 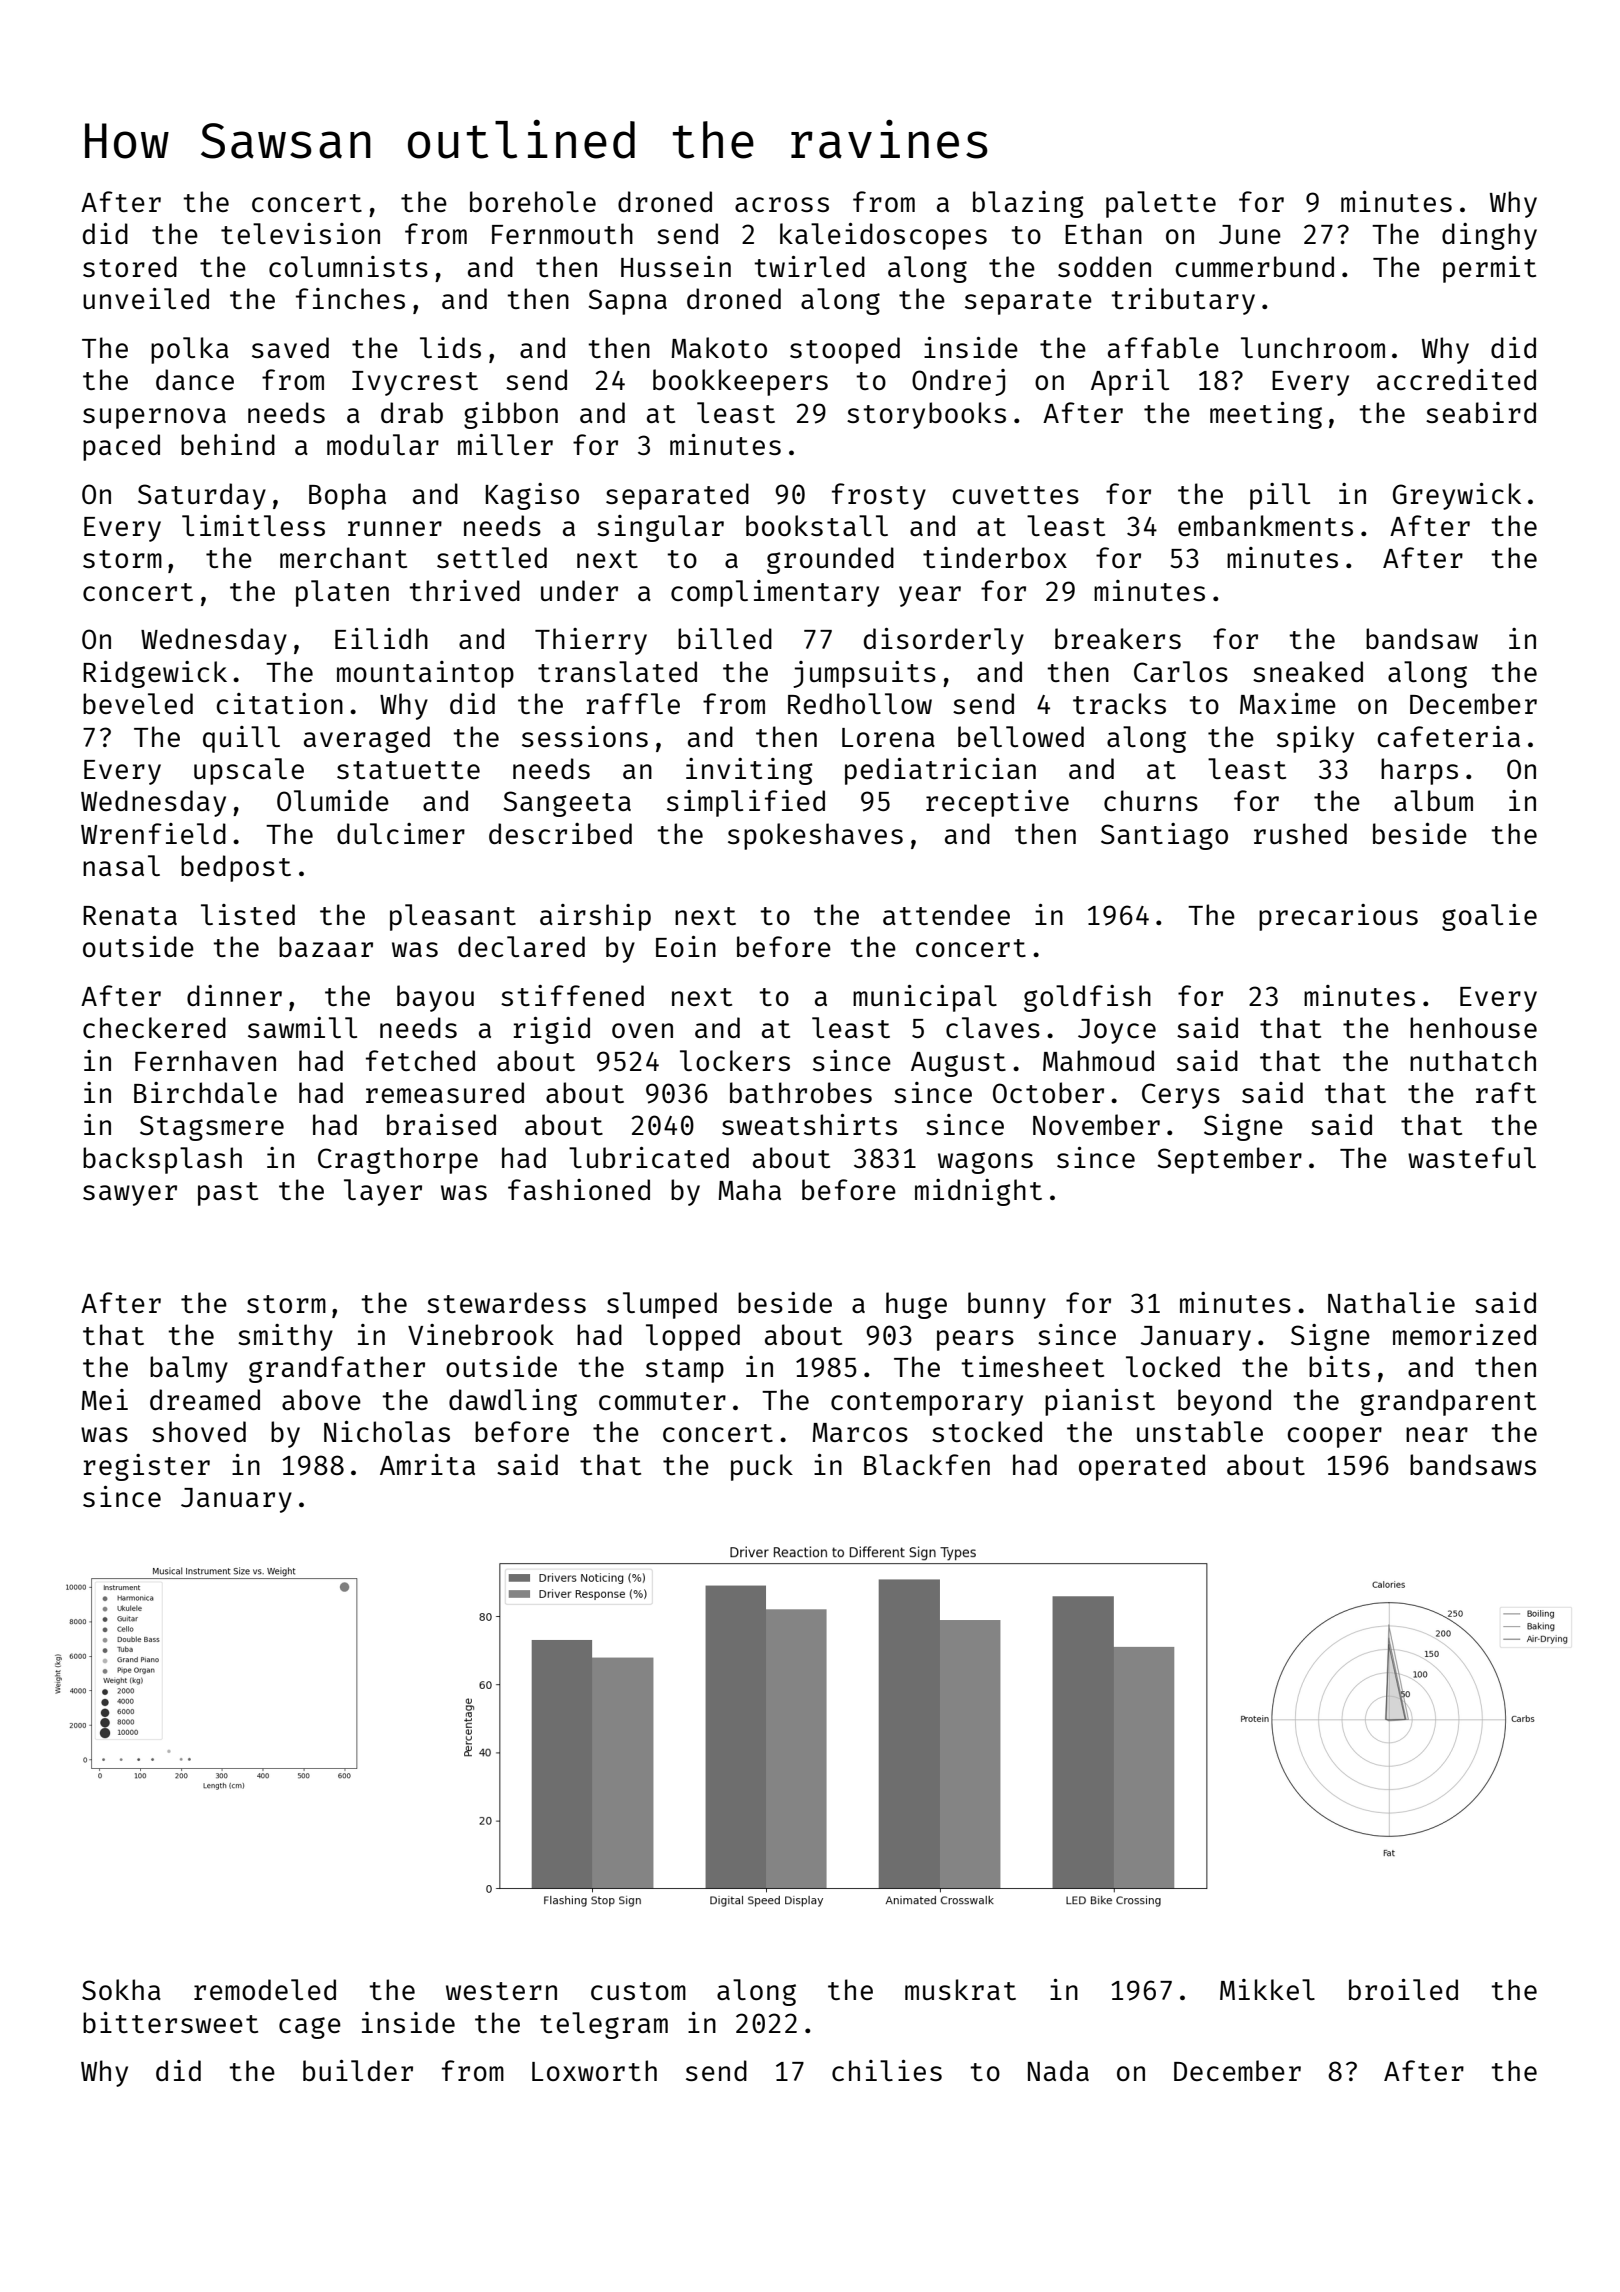 What do you see at coordinates (155, 674) in the document?
I see `Ridgewick` at bounding box center [155, 674].
